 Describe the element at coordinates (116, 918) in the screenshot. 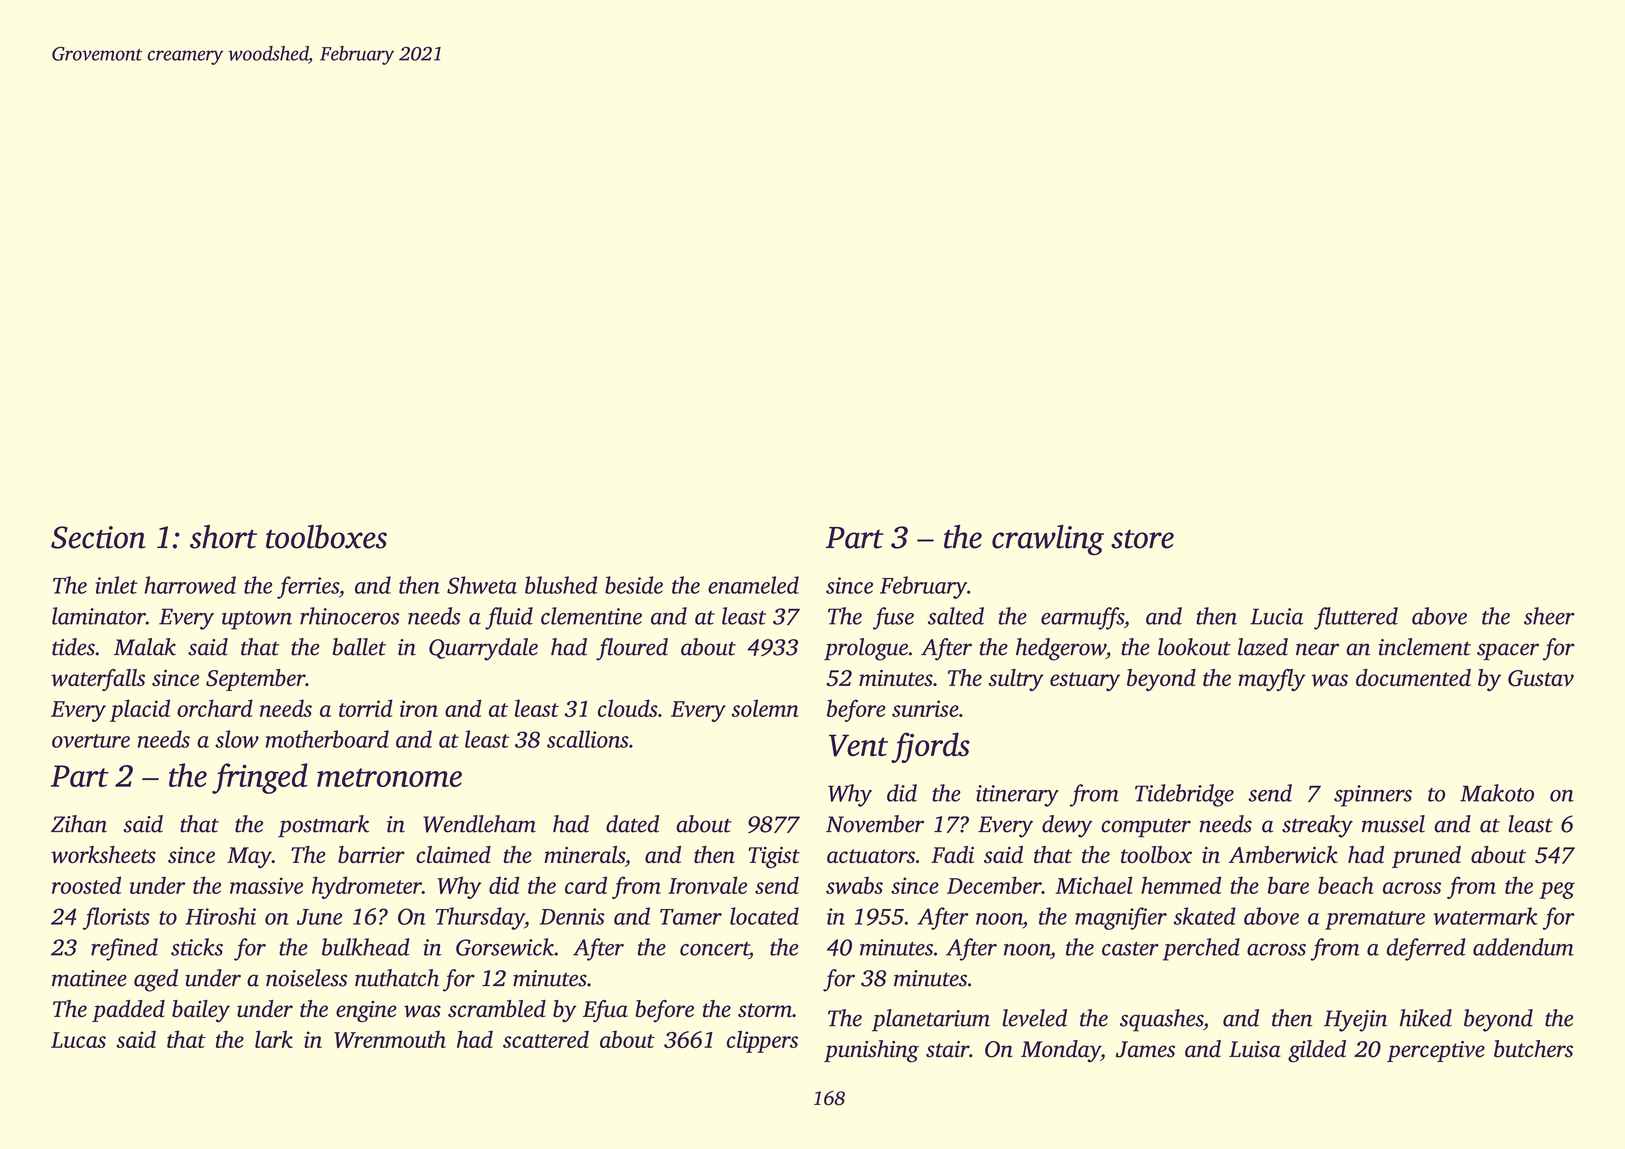

I see `florists` at that location.
